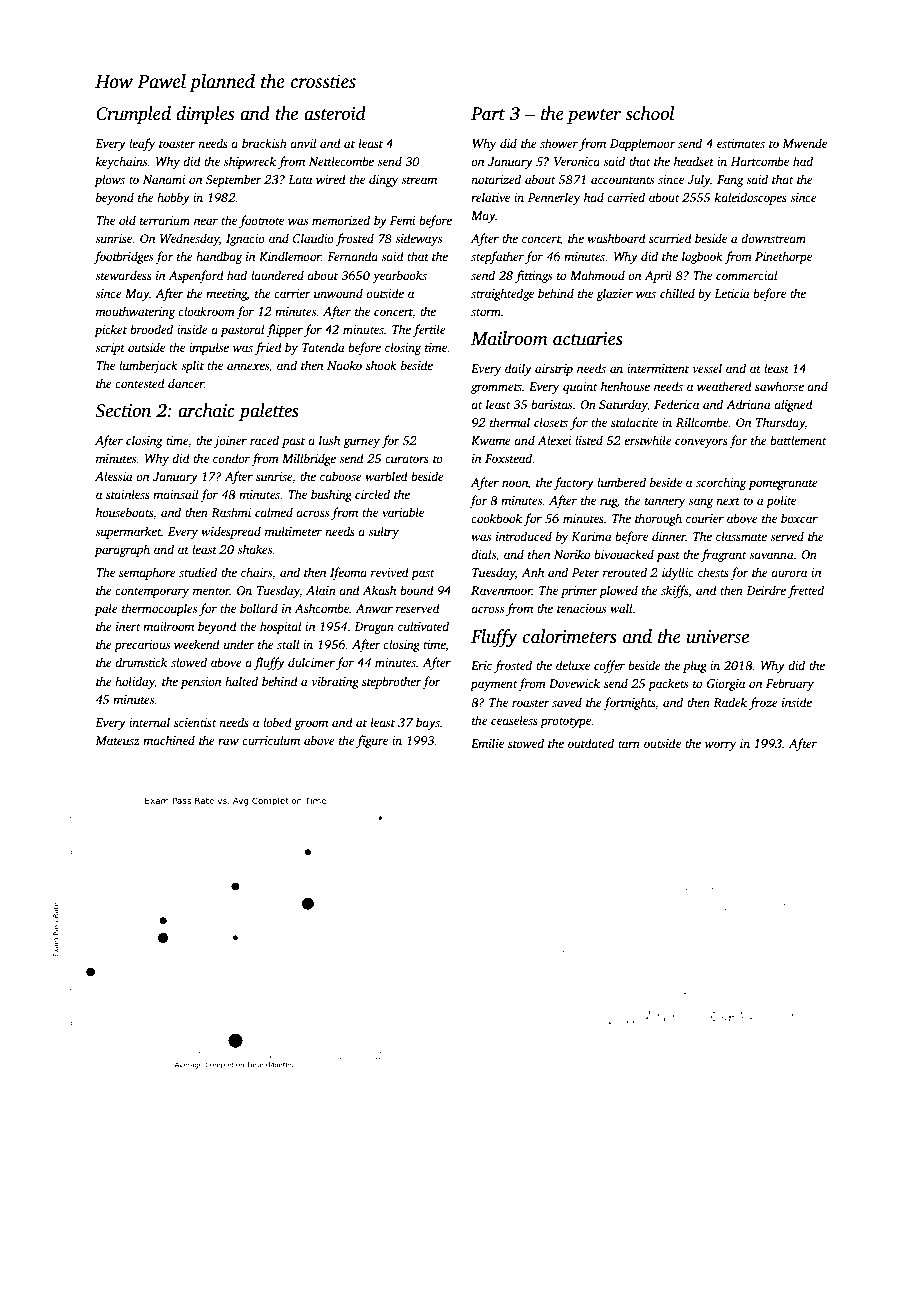 This screenshot has height=1308, width=924. What do you see at coordinates (403, 512) in the screenshot?
I see `variable` at bounding box center [403, 512].
